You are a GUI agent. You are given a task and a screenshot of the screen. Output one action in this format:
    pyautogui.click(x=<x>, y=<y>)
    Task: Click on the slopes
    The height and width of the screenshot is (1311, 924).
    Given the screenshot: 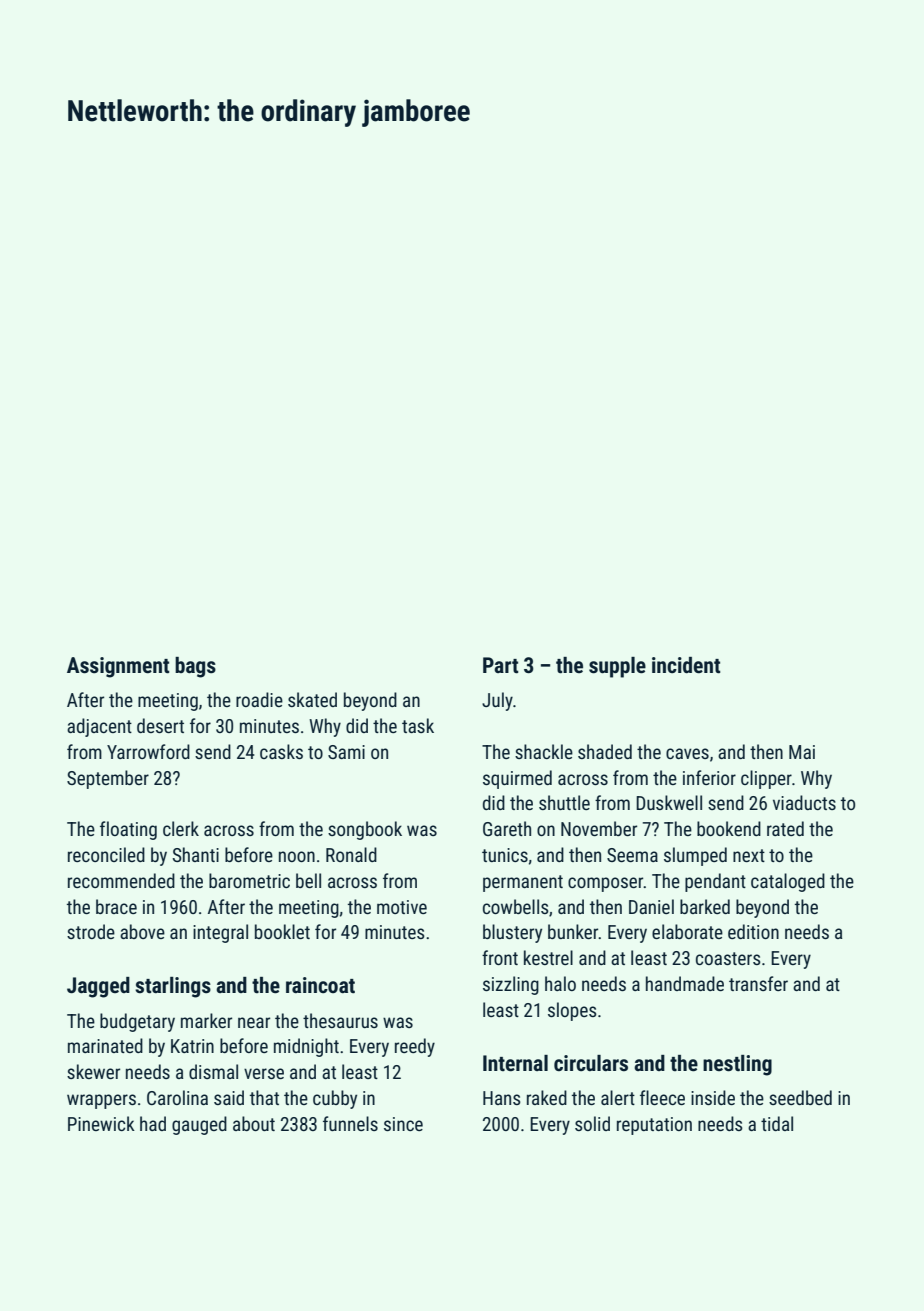 What is the action you would take?
    pyautogui.click(x=572, y=1011)
